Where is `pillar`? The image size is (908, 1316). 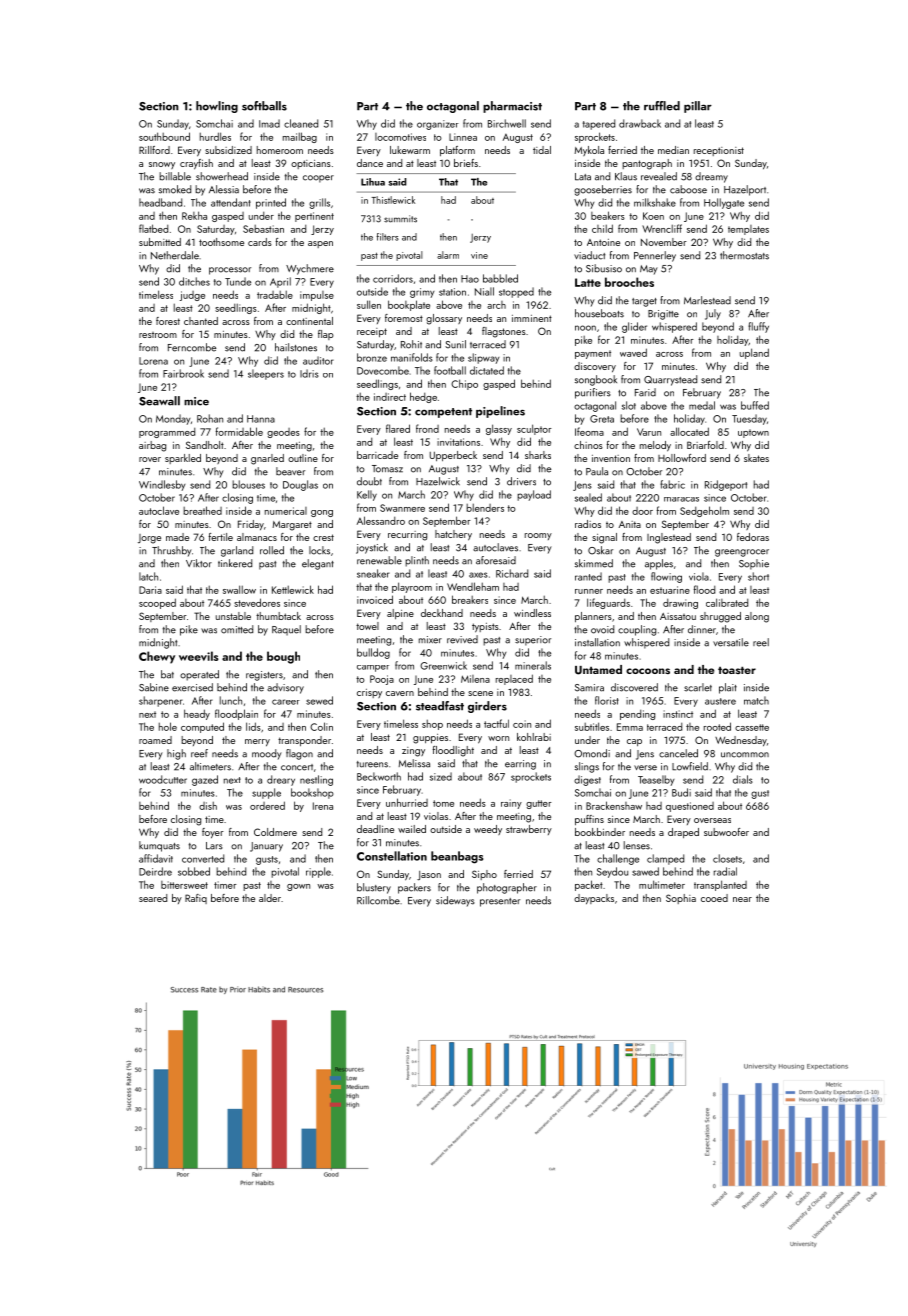 pillar is located at coordinates (698, 107).
